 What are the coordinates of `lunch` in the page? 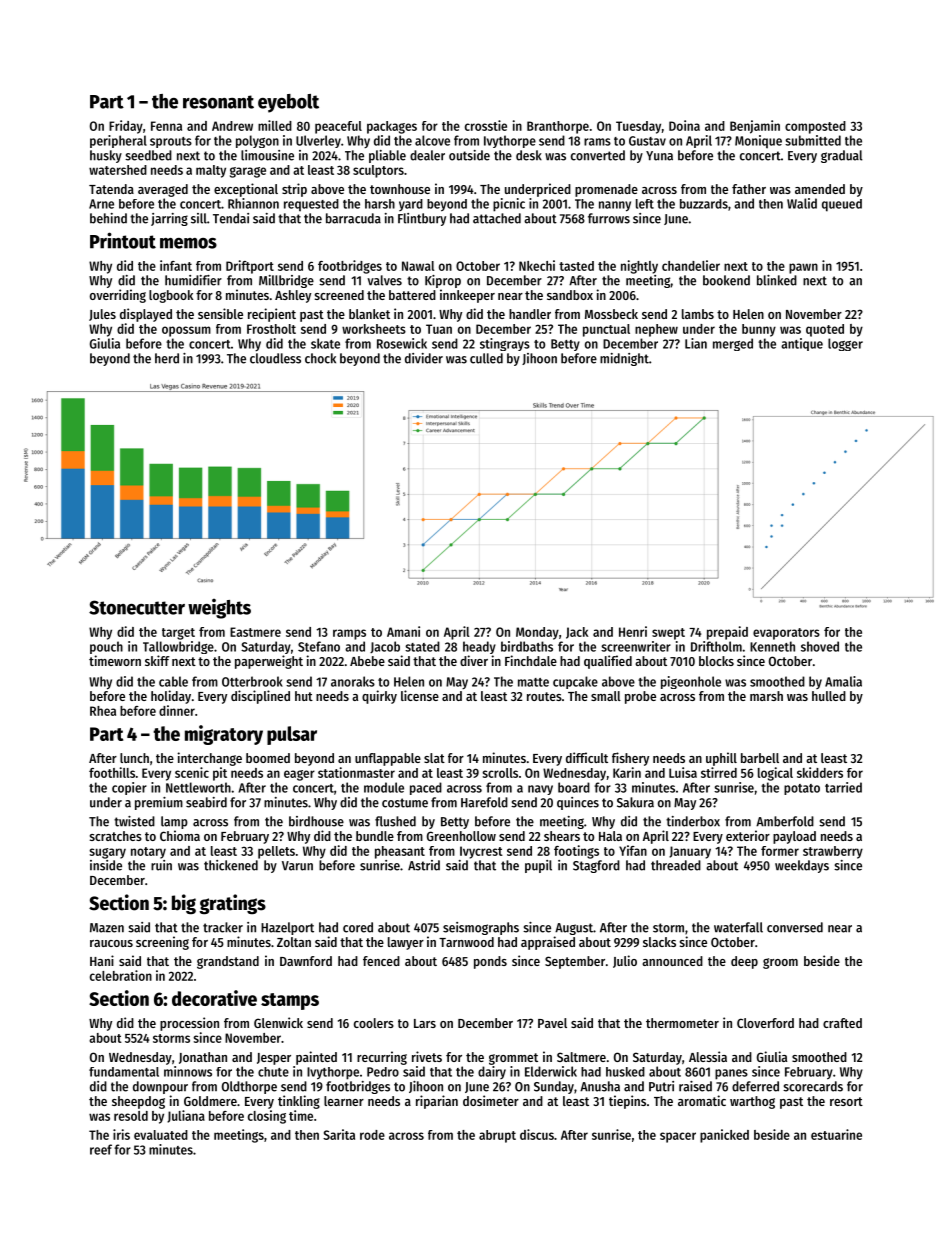 It's located at (134, 758).
